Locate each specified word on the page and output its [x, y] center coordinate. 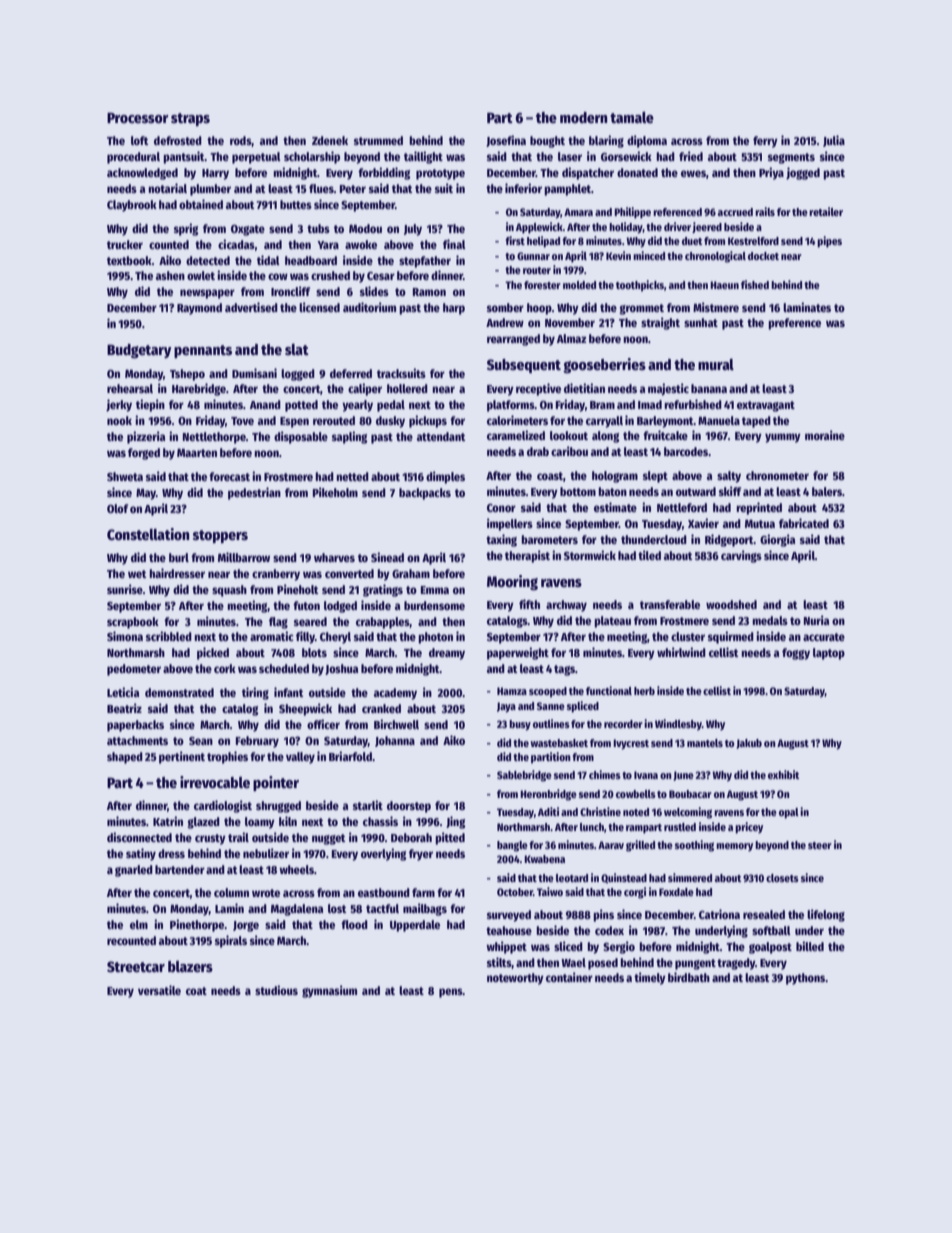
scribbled [169, 636]
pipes [829, 242]
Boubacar [690, 794]
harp [454, 309]
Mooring [512, 583]
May [146, 494]
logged [298, 375]
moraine [825, 435]
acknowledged [142, 174]
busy [520, 725]
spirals [231, 941]
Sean [201, 741]
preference [794, 324]
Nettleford [682, 507]
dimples [445, 477]
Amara [578, 212]
